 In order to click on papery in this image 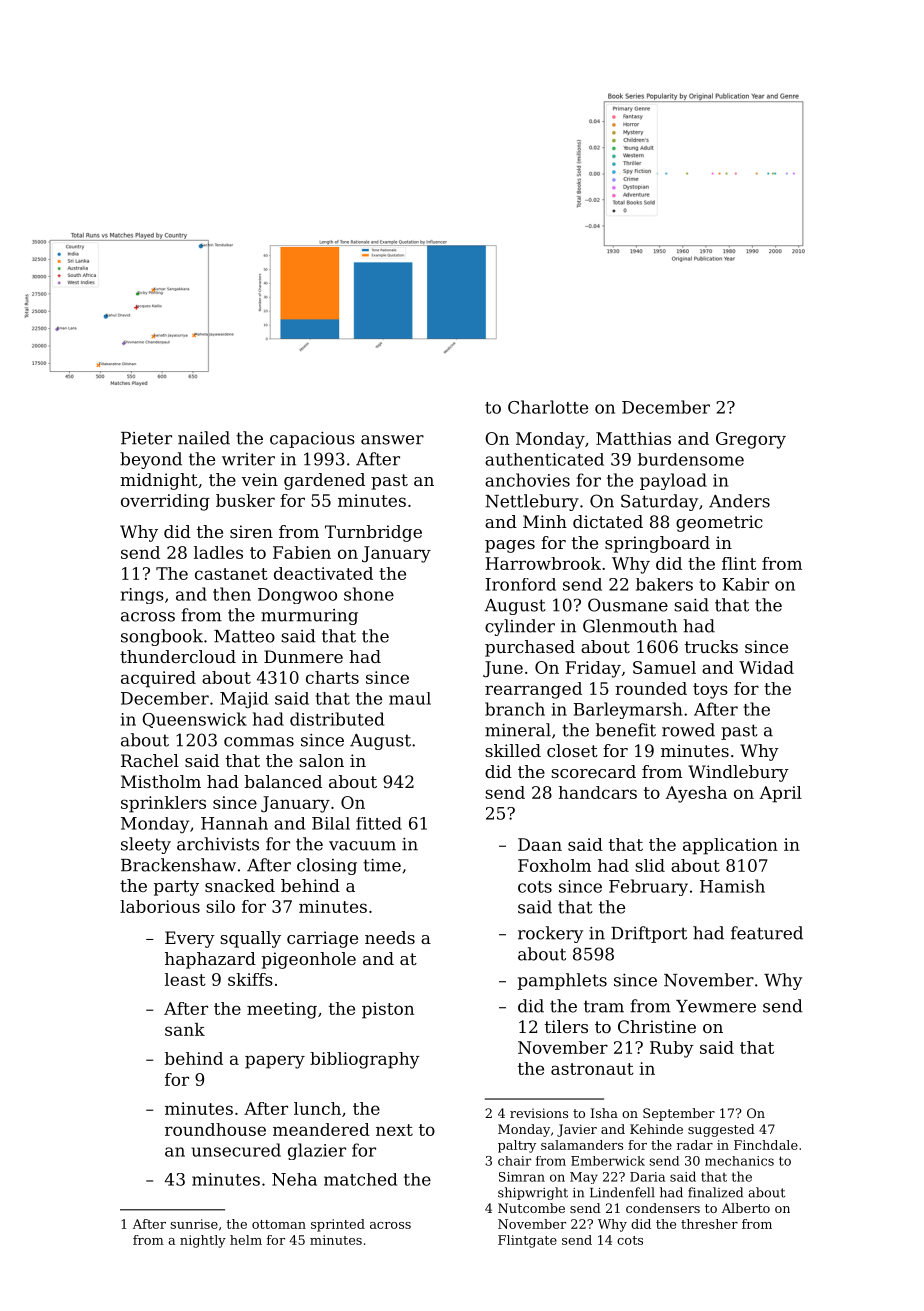, I will do `click(275, 1062)`.
